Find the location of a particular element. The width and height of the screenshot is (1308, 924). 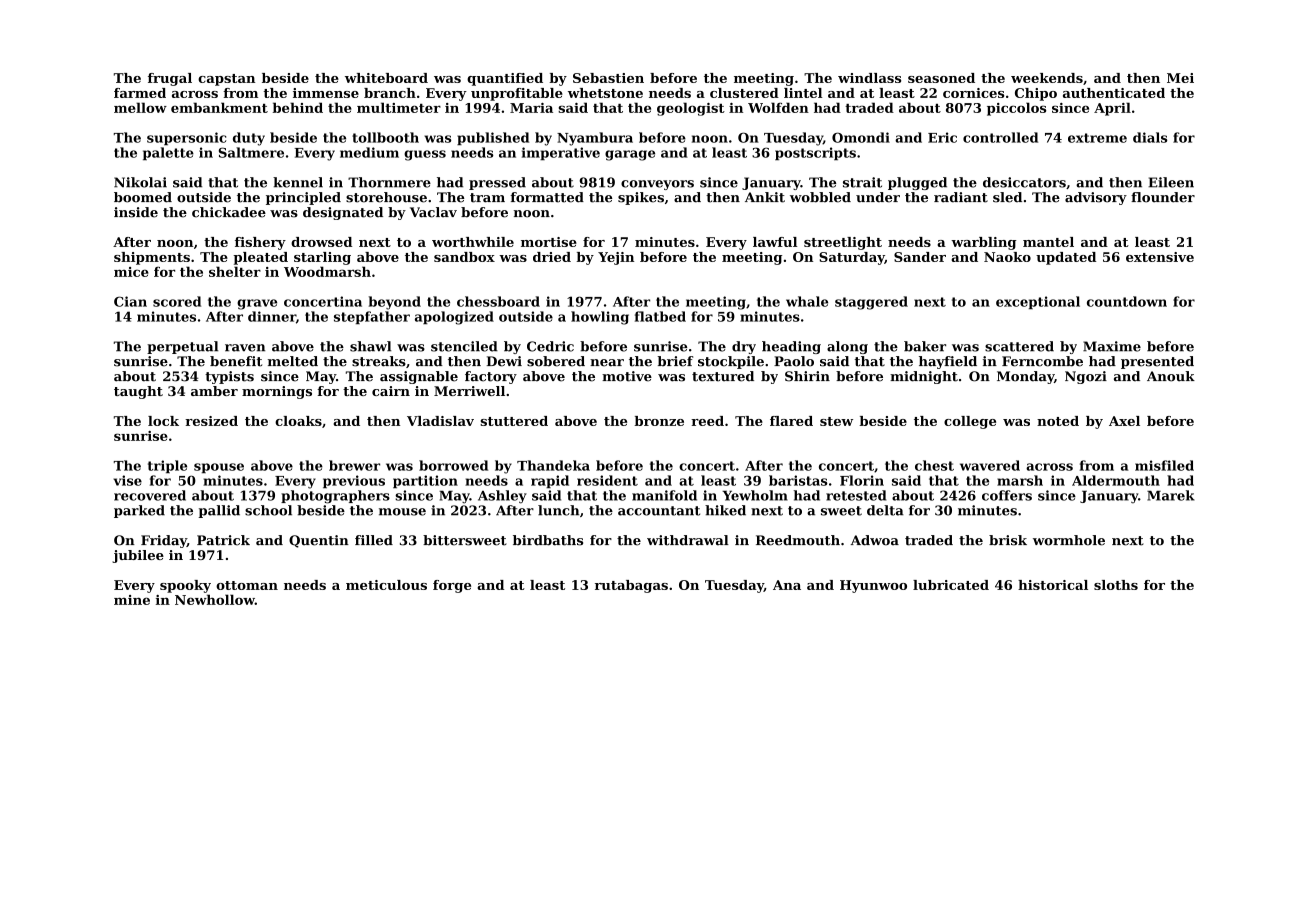

rutabagas is located at coordinates (631, 586).
